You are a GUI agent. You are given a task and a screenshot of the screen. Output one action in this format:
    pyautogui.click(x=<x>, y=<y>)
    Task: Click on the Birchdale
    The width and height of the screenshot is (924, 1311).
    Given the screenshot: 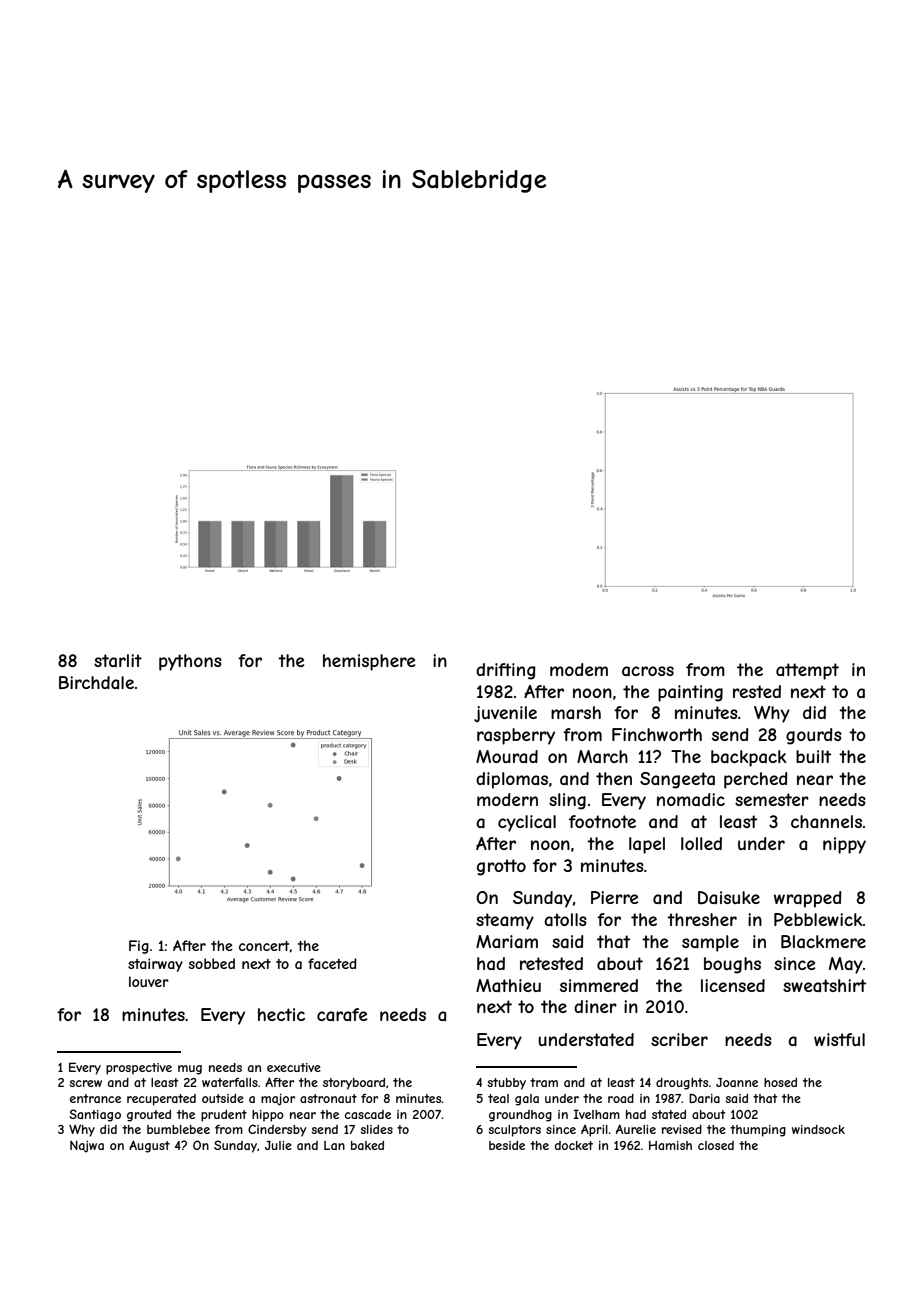 What is the action you would take?
    pyautogui.click(x=96, y=682)
